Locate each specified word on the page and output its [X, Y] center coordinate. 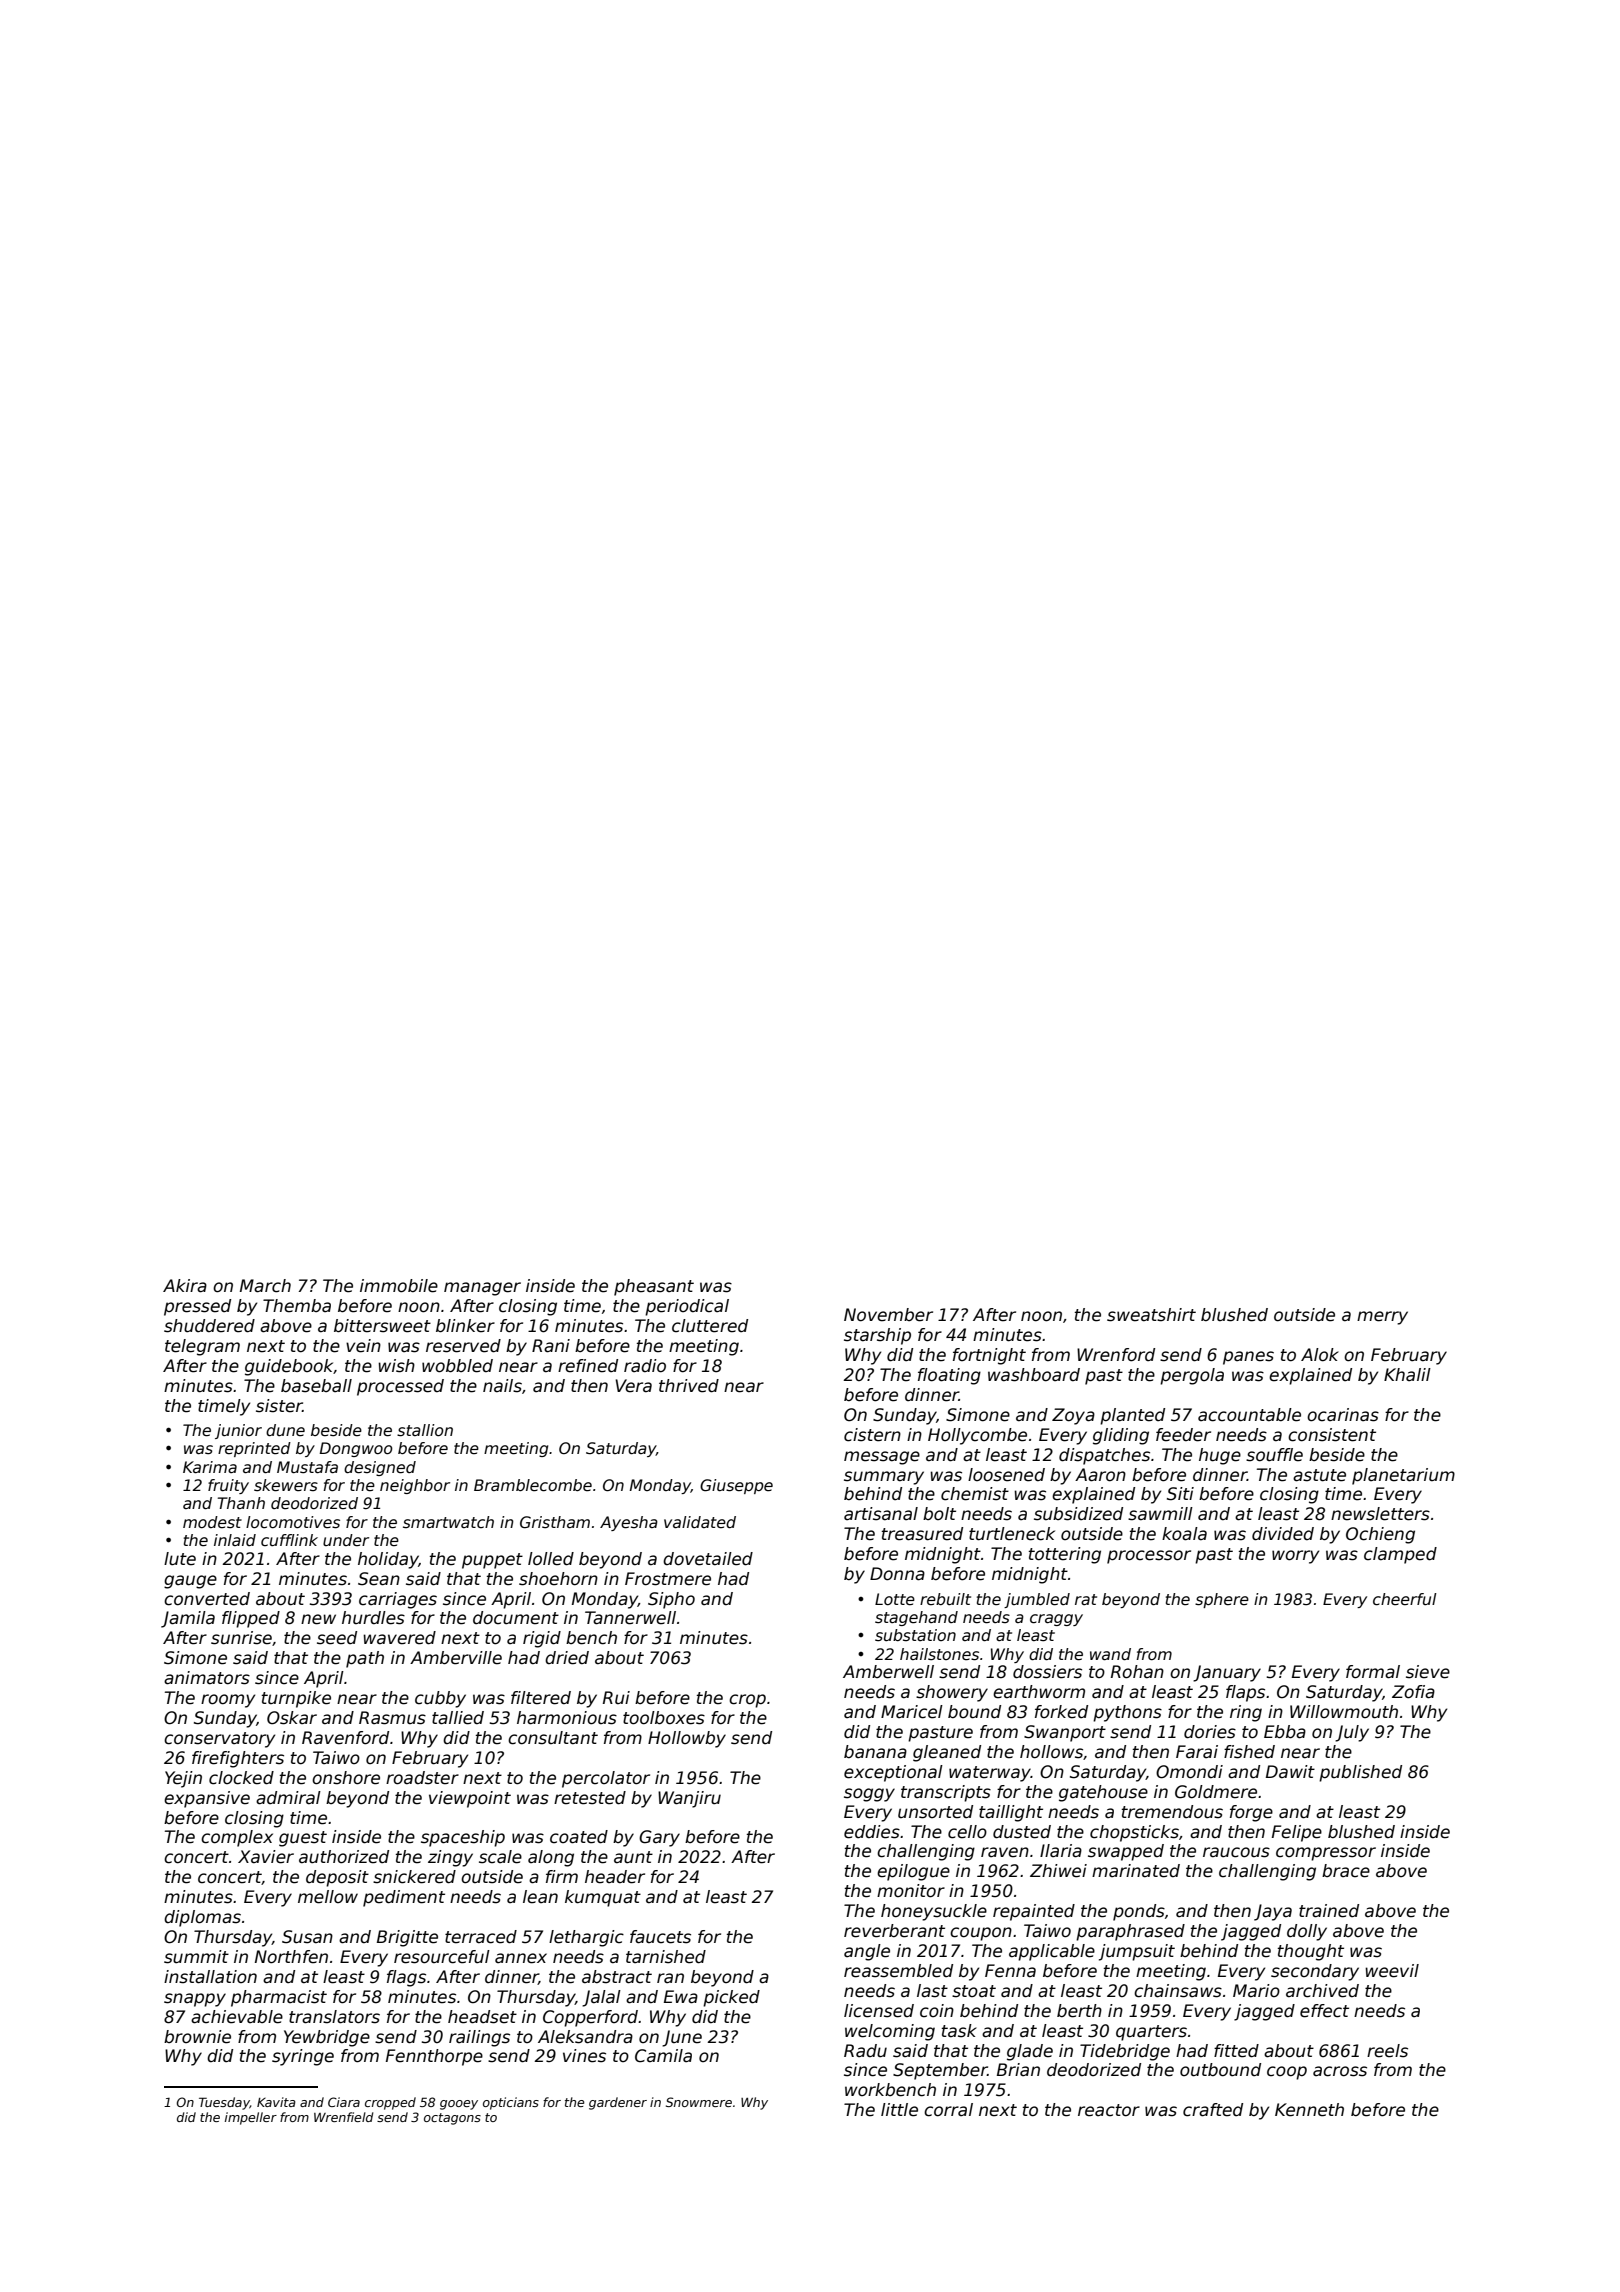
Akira [185, 1286]
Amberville [456, 1658]
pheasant [654, 1287]
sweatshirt [1151, 1315]
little [899, 2110]
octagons [452, 2119]
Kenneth [1309, 2110]
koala [1184, 1534]
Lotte [895, 1599]
